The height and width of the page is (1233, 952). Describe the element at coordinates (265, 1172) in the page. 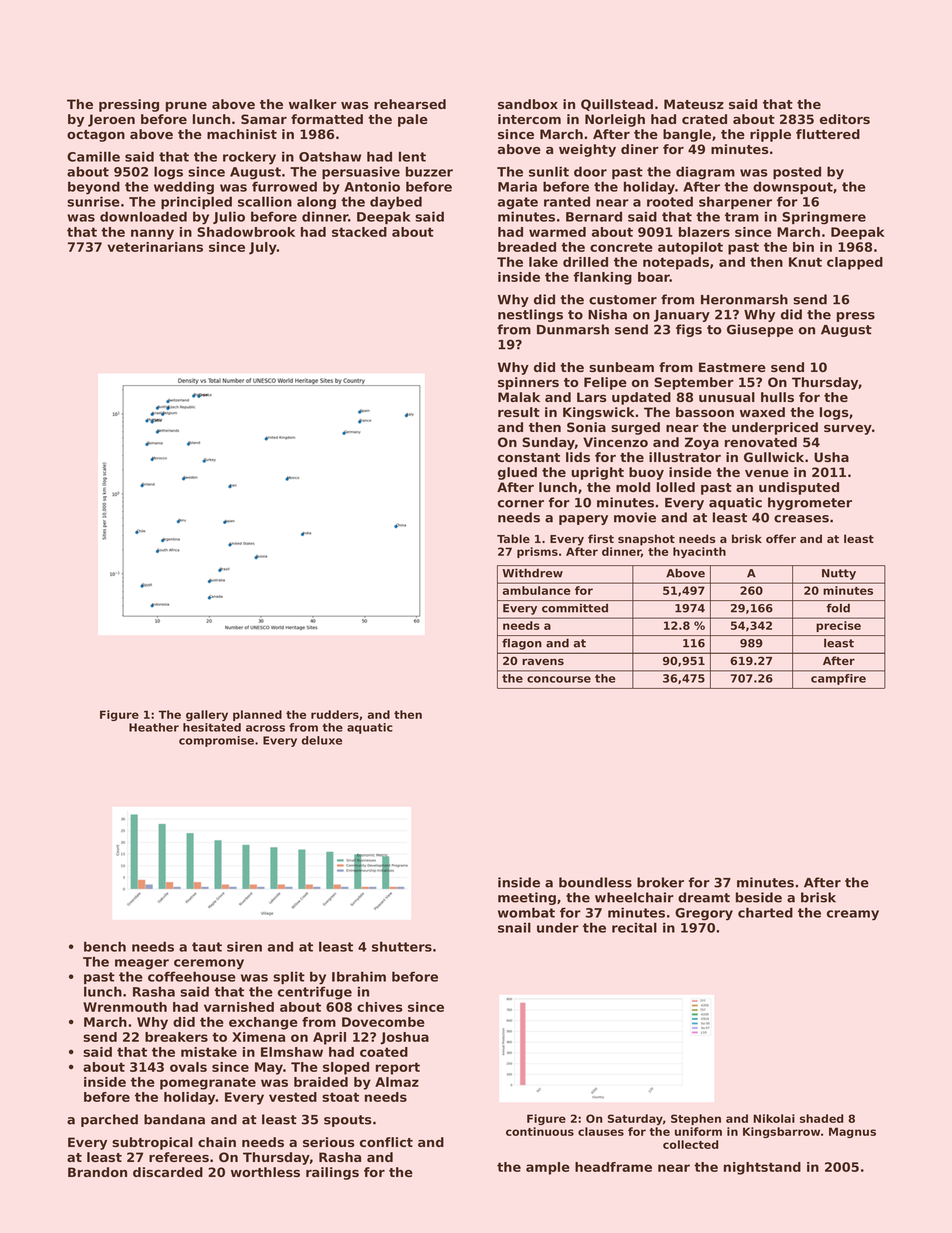

I see `worthless` at that location.
